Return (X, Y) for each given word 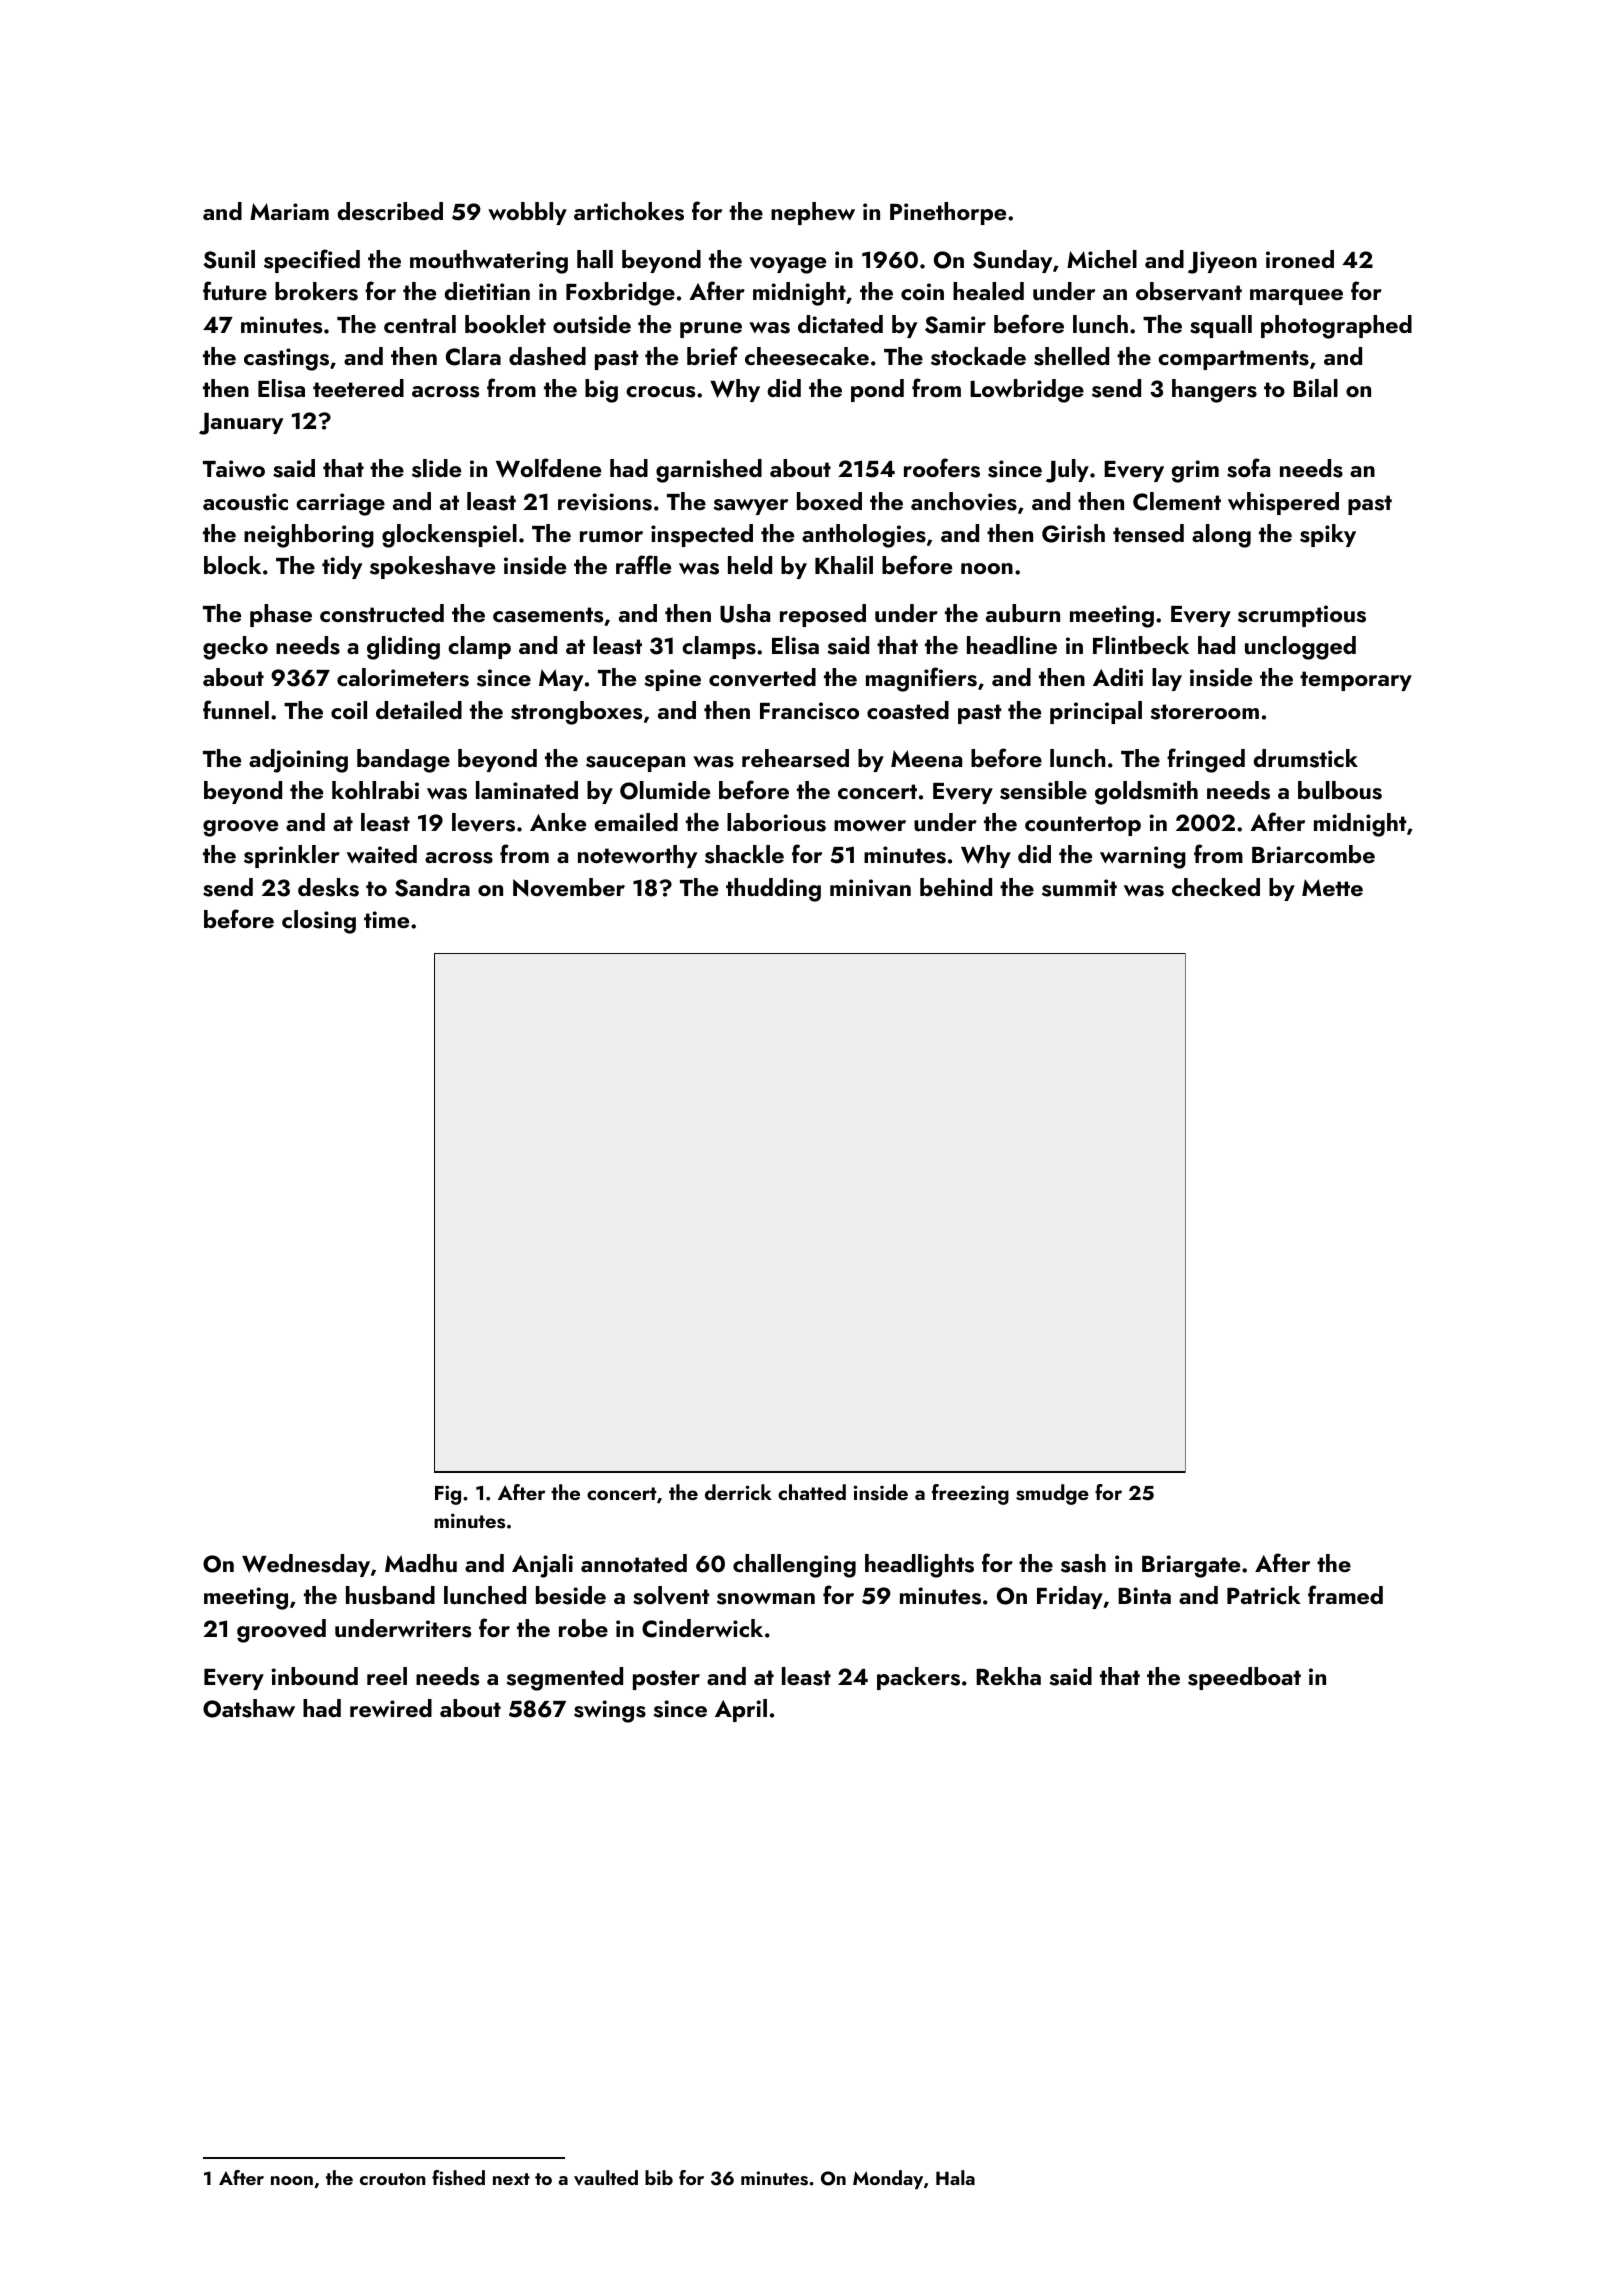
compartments (1233, 360)
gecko (235, 648)
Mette (1332, 887)
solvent (671, 1595)
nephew (813, 213)
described (390, 211)
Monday (888, 2179)
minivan (870, 888)
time (386, 919)
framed (1345, 1594)
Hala (955, 2177)
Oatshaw (249, 1708)
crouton (393, 2179)
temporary (1356, 681)
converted (762, 677)
